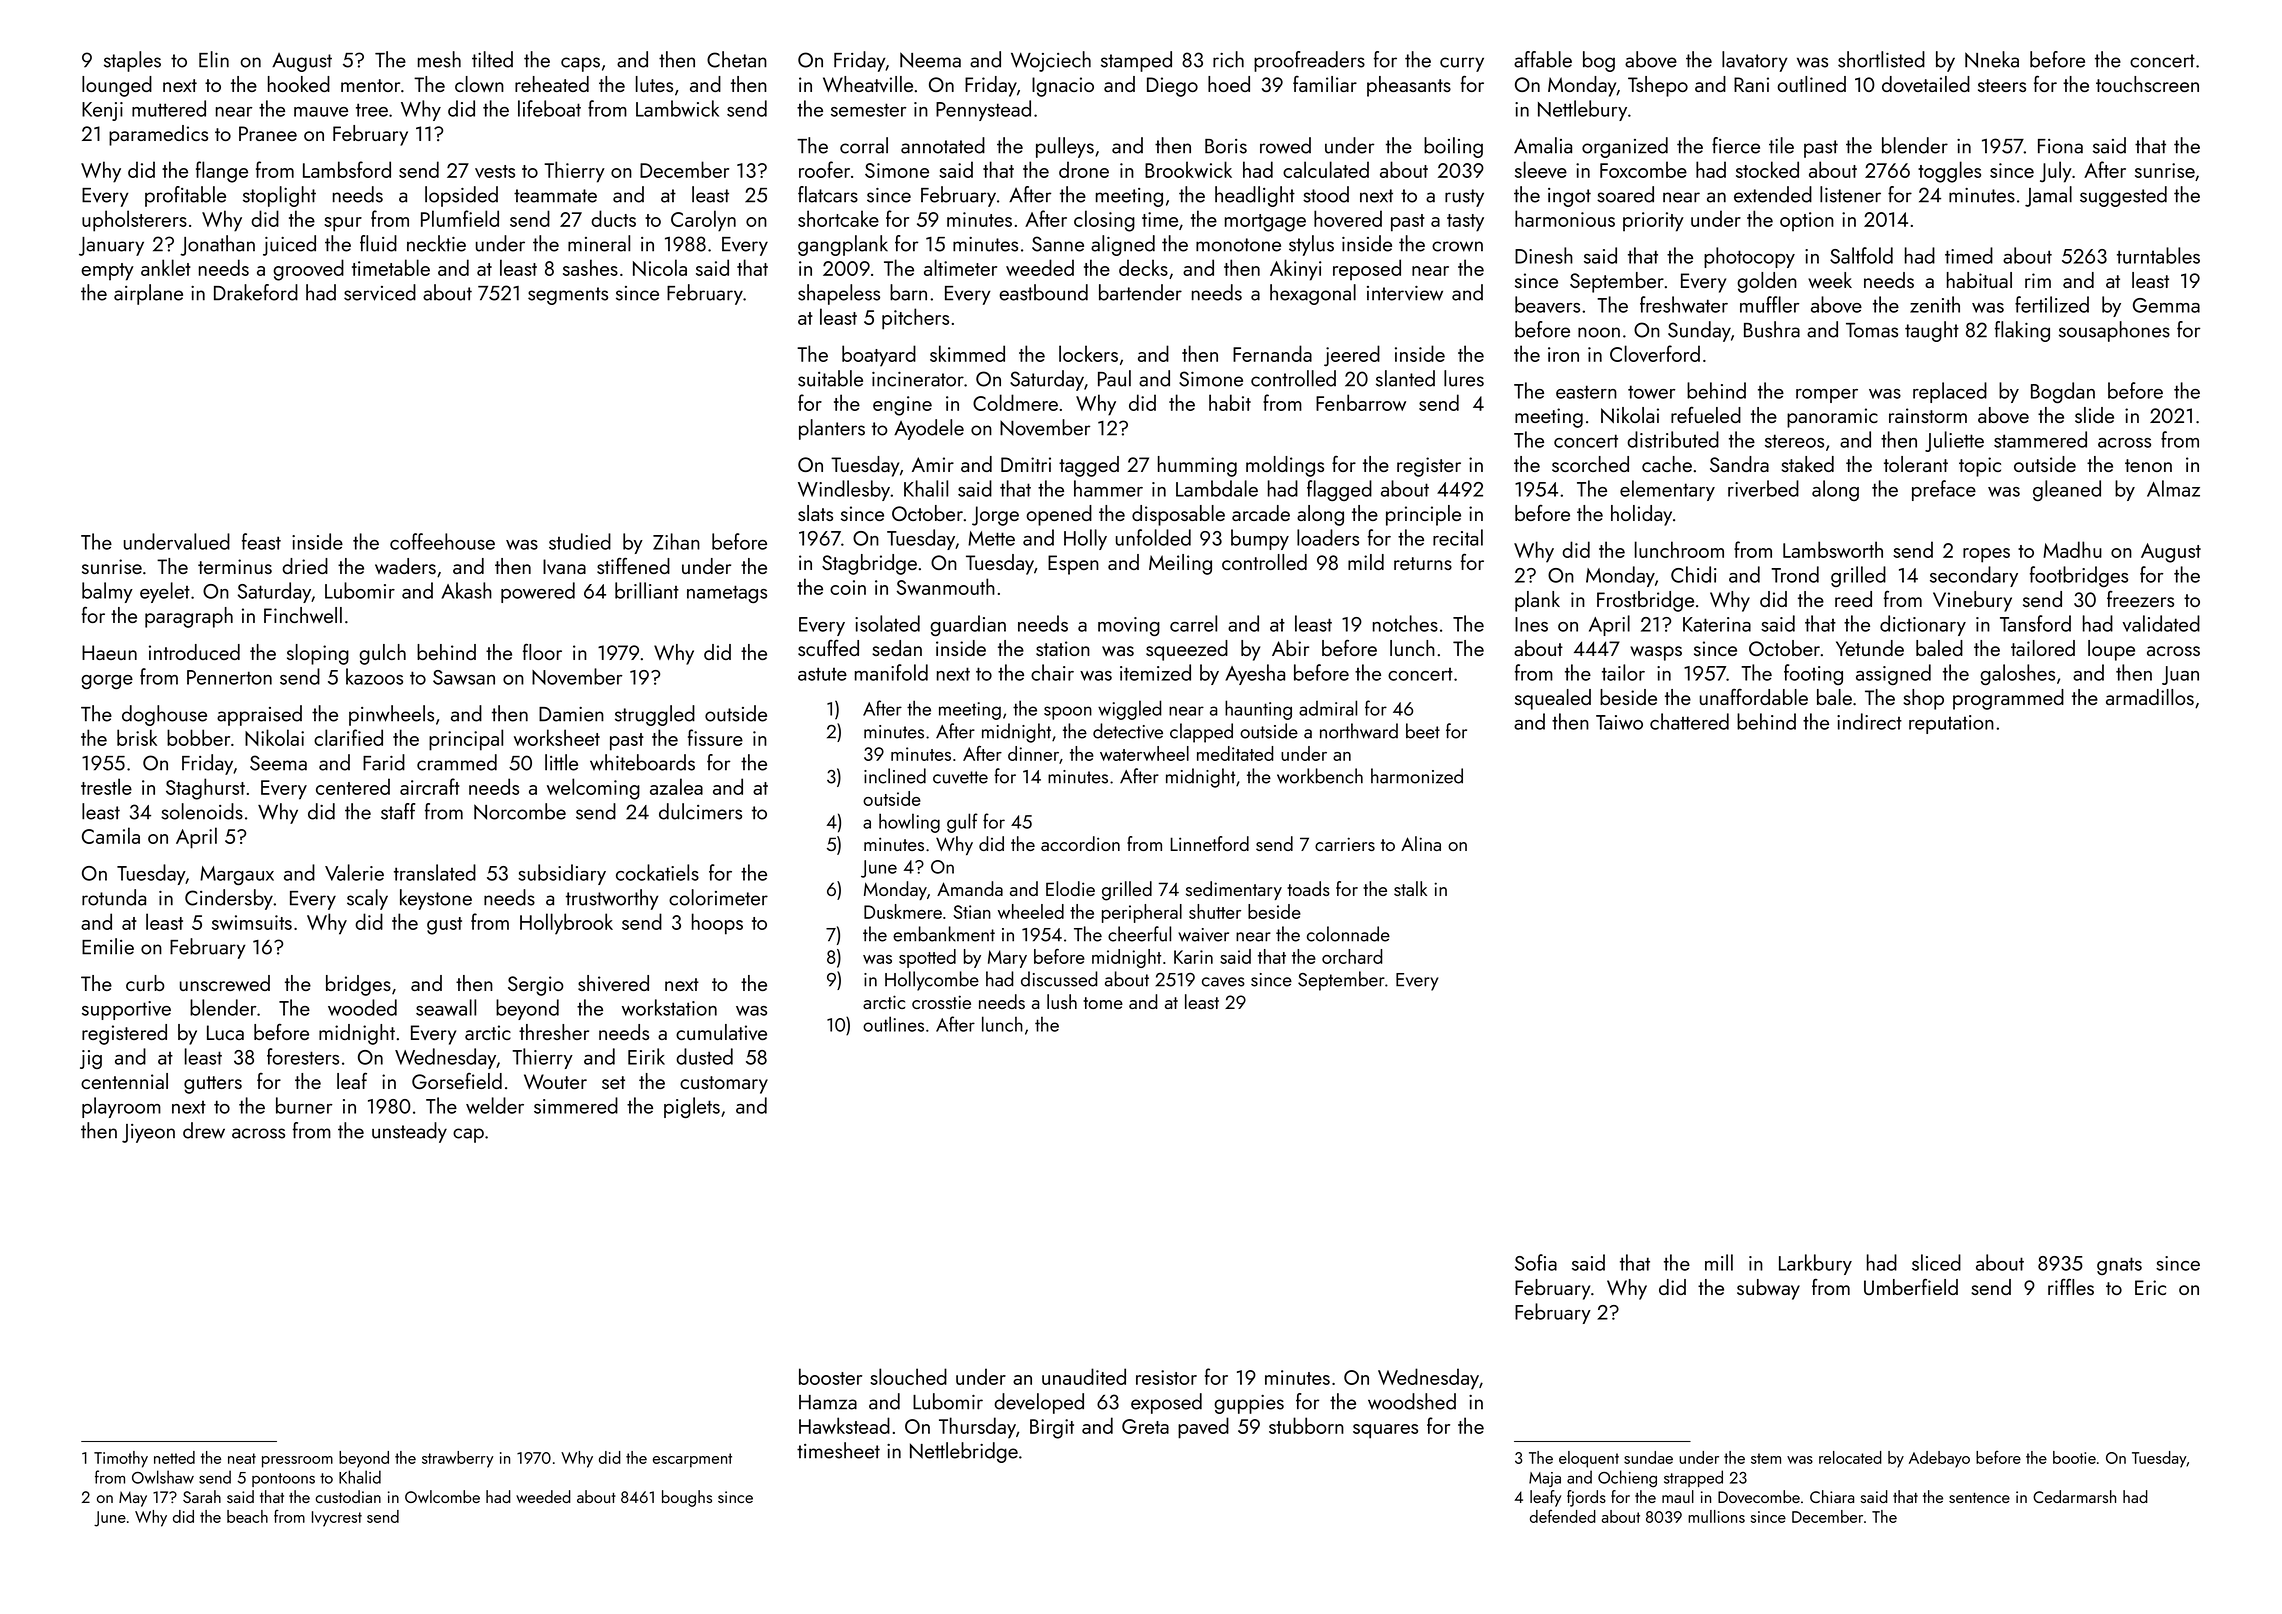  Describe the element at coordinates (1716, 1516) in the screenshot. I see `mullions` at that location.
